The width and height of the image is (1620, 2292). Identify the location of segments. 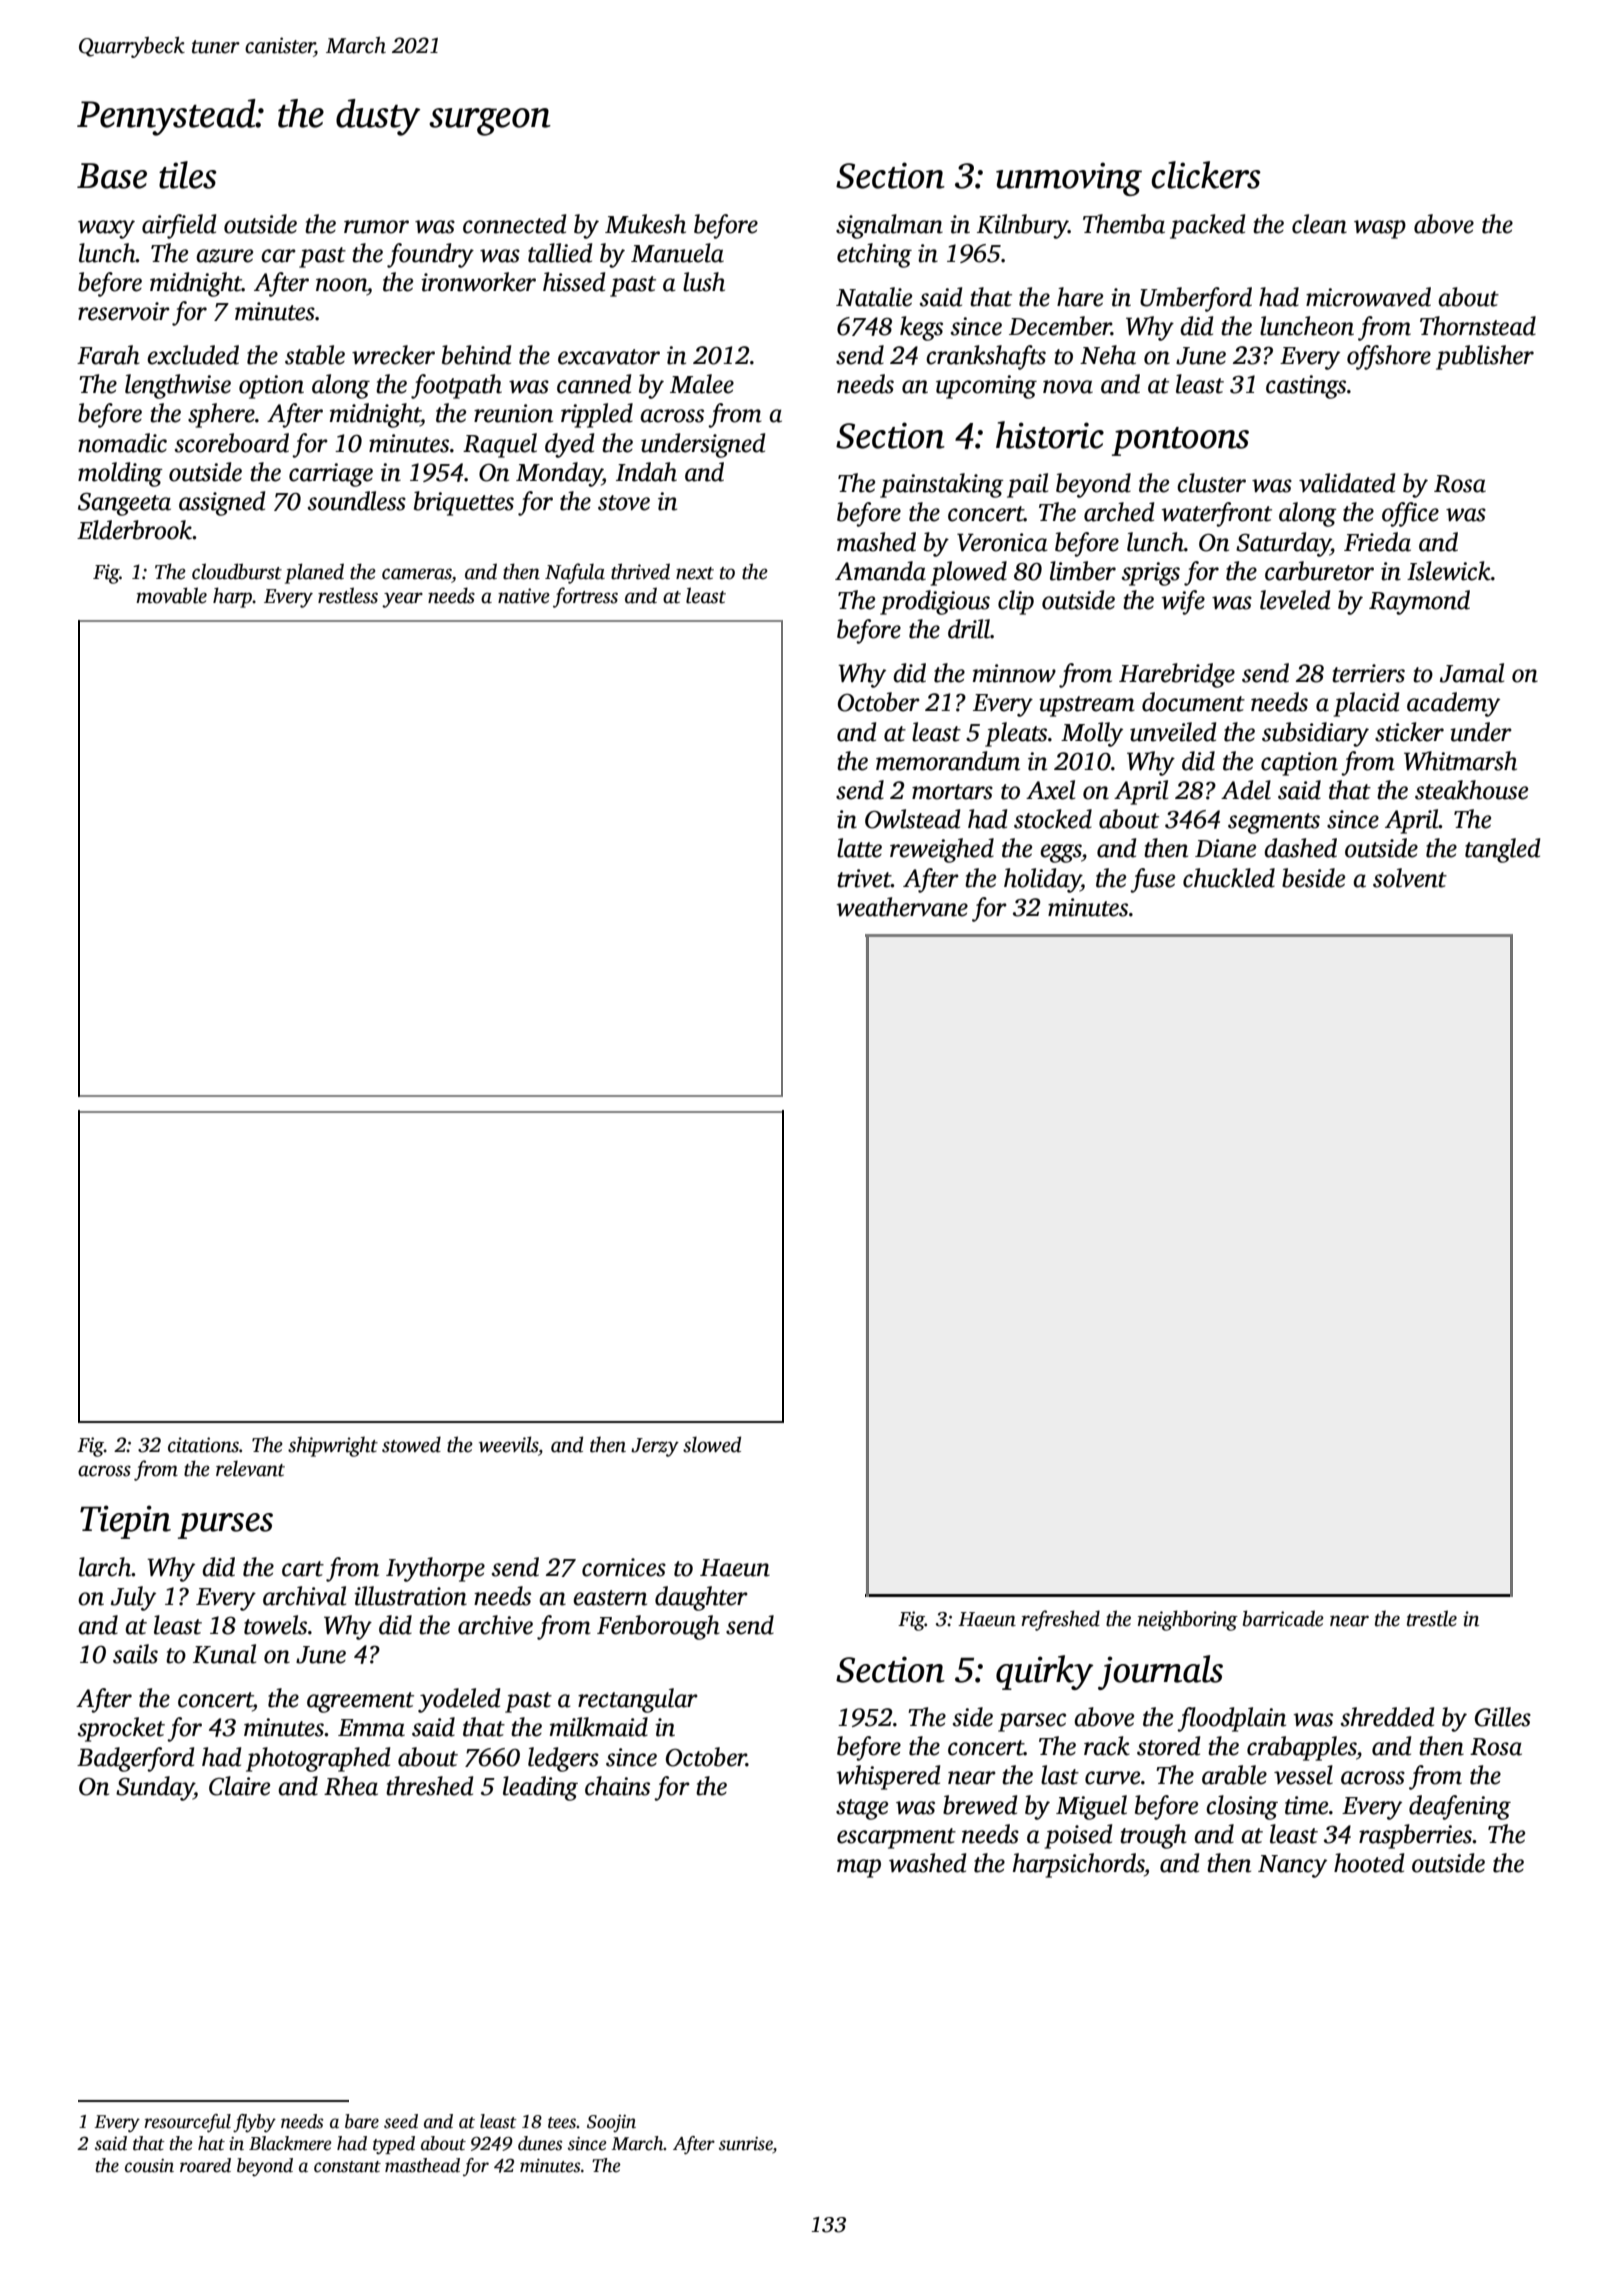
(1274, 823).
